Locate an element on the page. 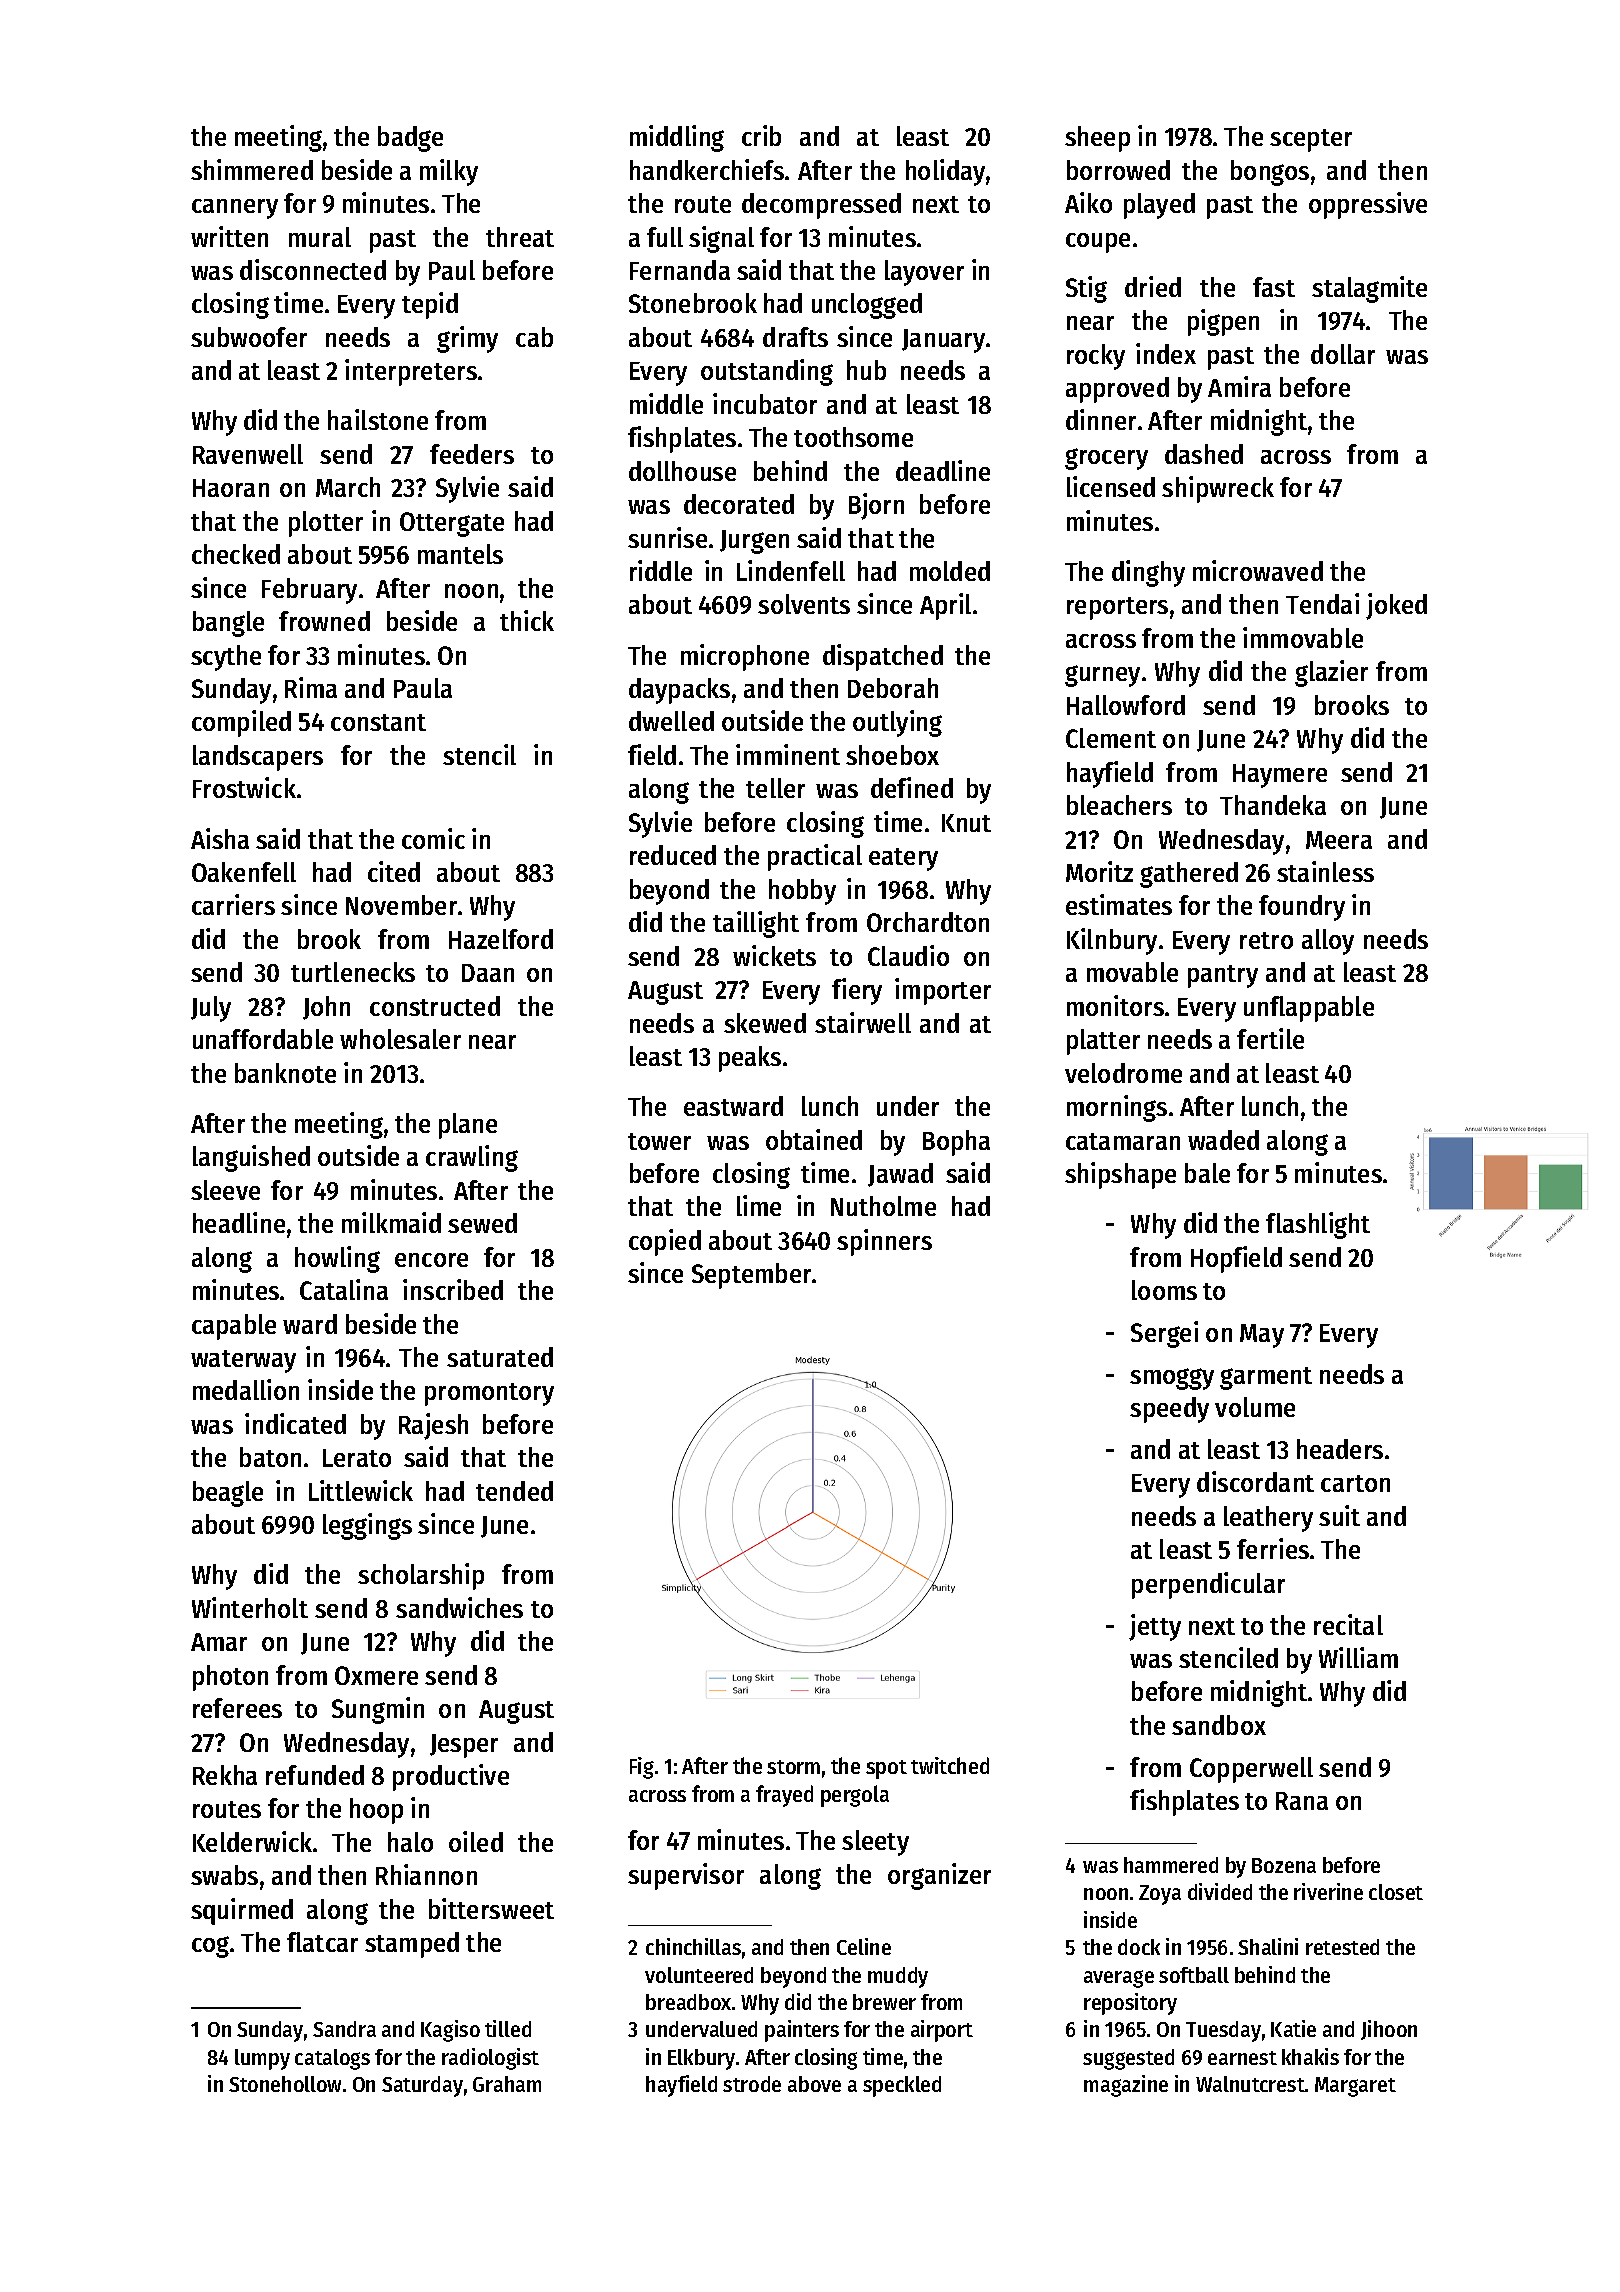 This document has height=2292, width=1620. spot is located at coordinates (886, 1769).
